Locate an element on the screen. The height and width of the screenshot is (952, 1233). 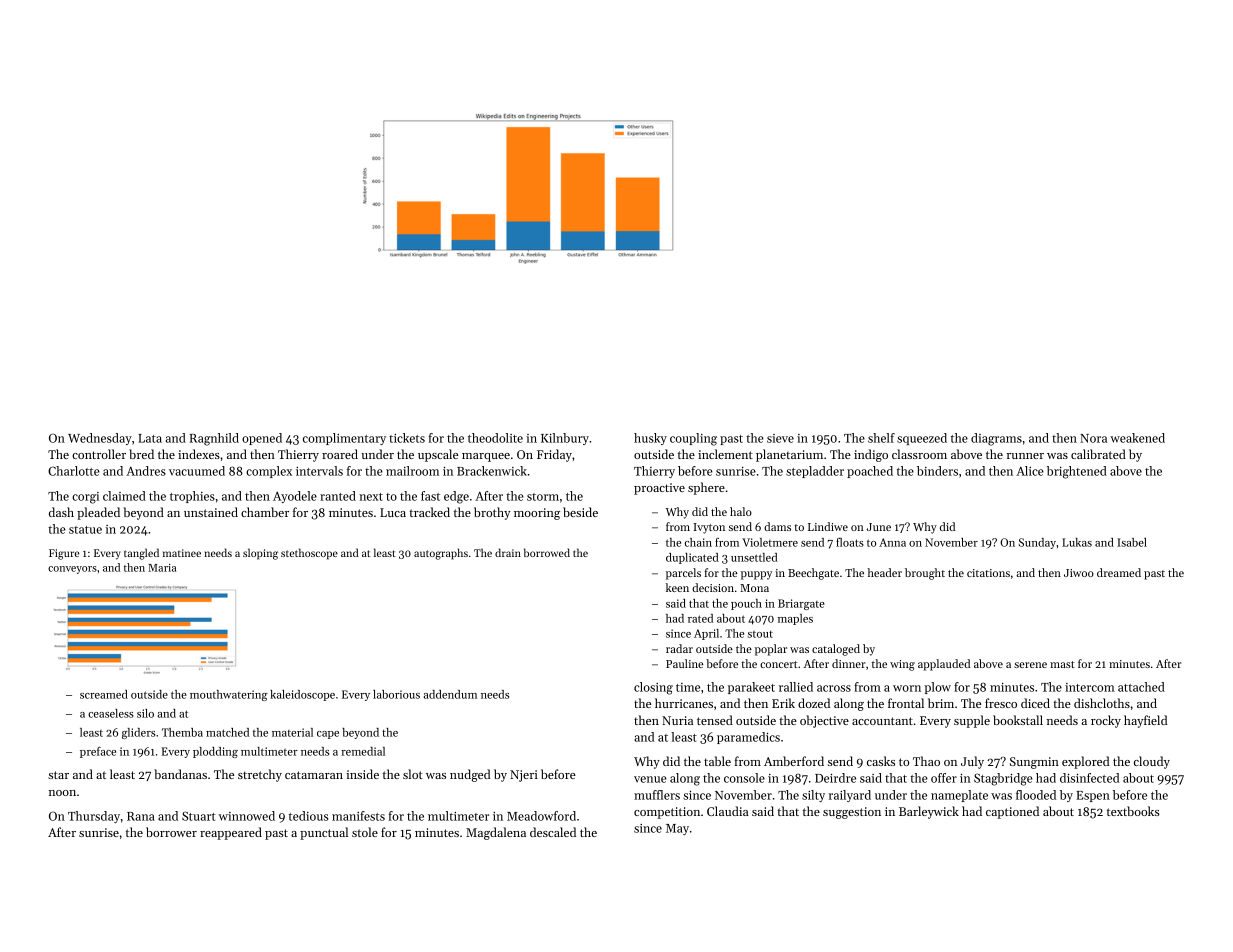
Isabel is located at coordinates (1132, 542).
